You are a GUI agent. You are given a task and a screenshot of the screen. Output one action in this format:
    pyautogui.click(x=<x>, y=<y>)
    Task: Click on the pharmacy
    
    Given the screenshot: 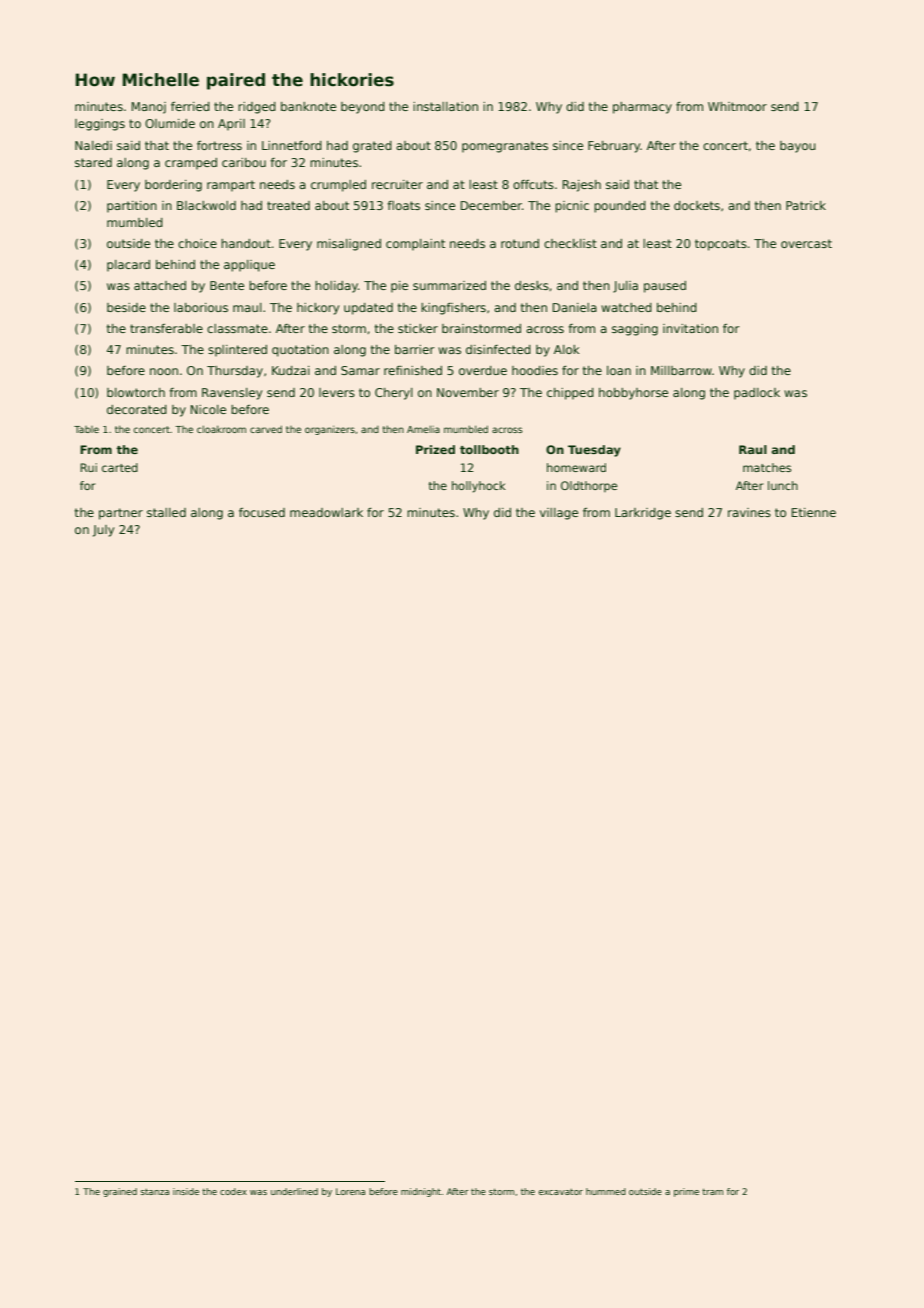 What is the action you would take?
    pyautogui.click(x=642, y=108)
